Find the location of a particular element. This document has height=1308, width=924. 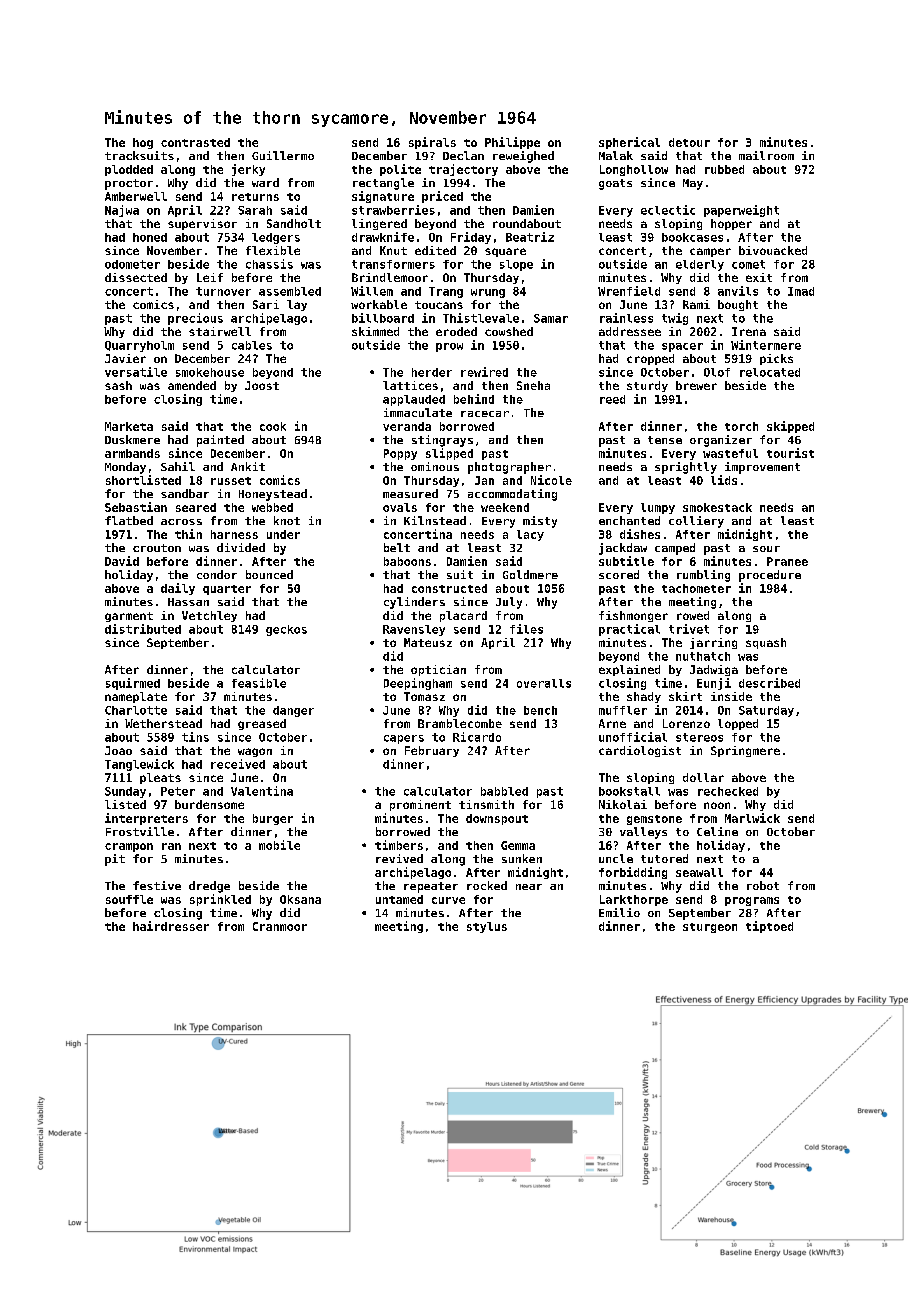

Honeystead is located at coordinates (273, 495).
